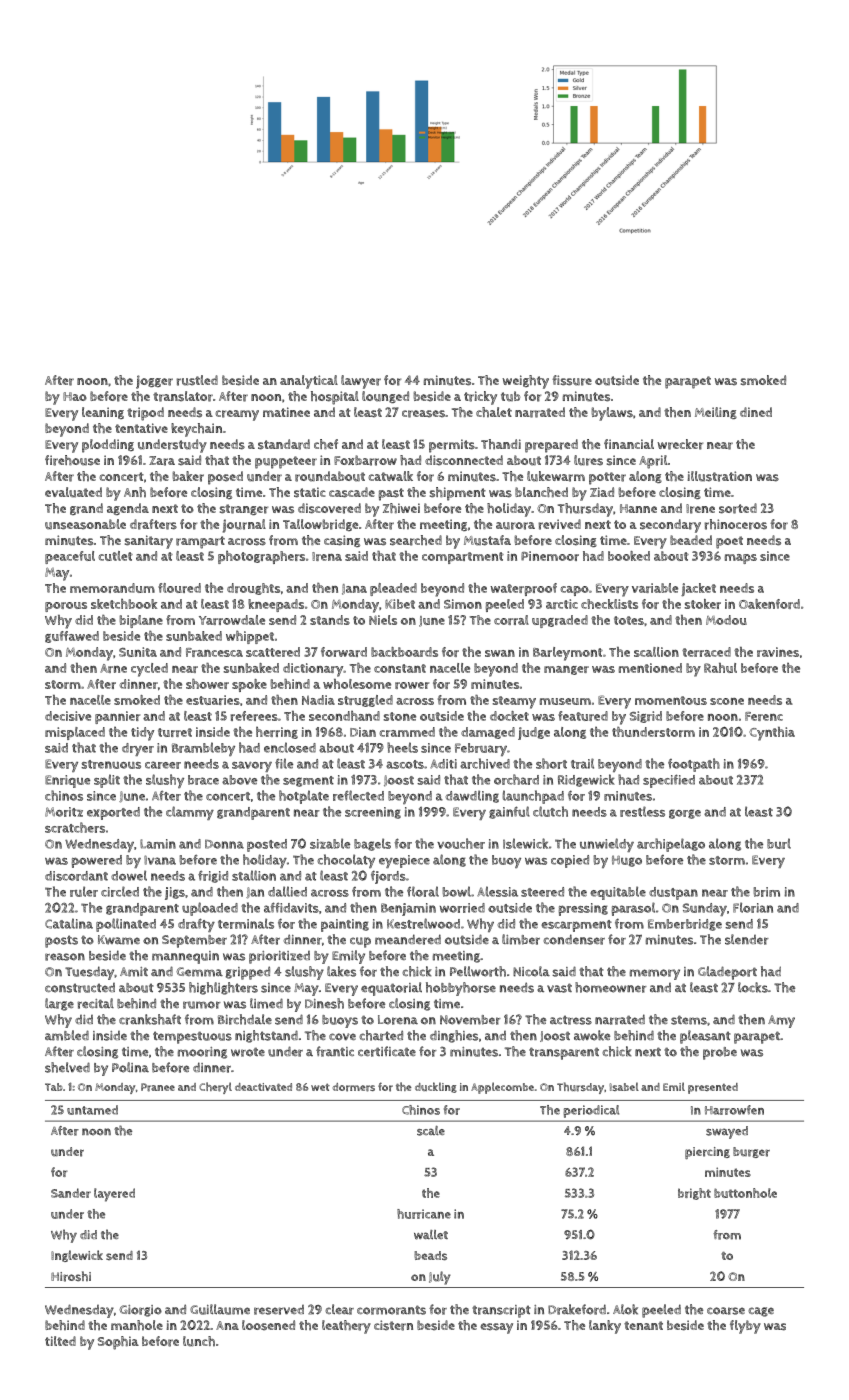 The height and width of the image is (1400, 849). I want to click on circled, so click(120, 891).
